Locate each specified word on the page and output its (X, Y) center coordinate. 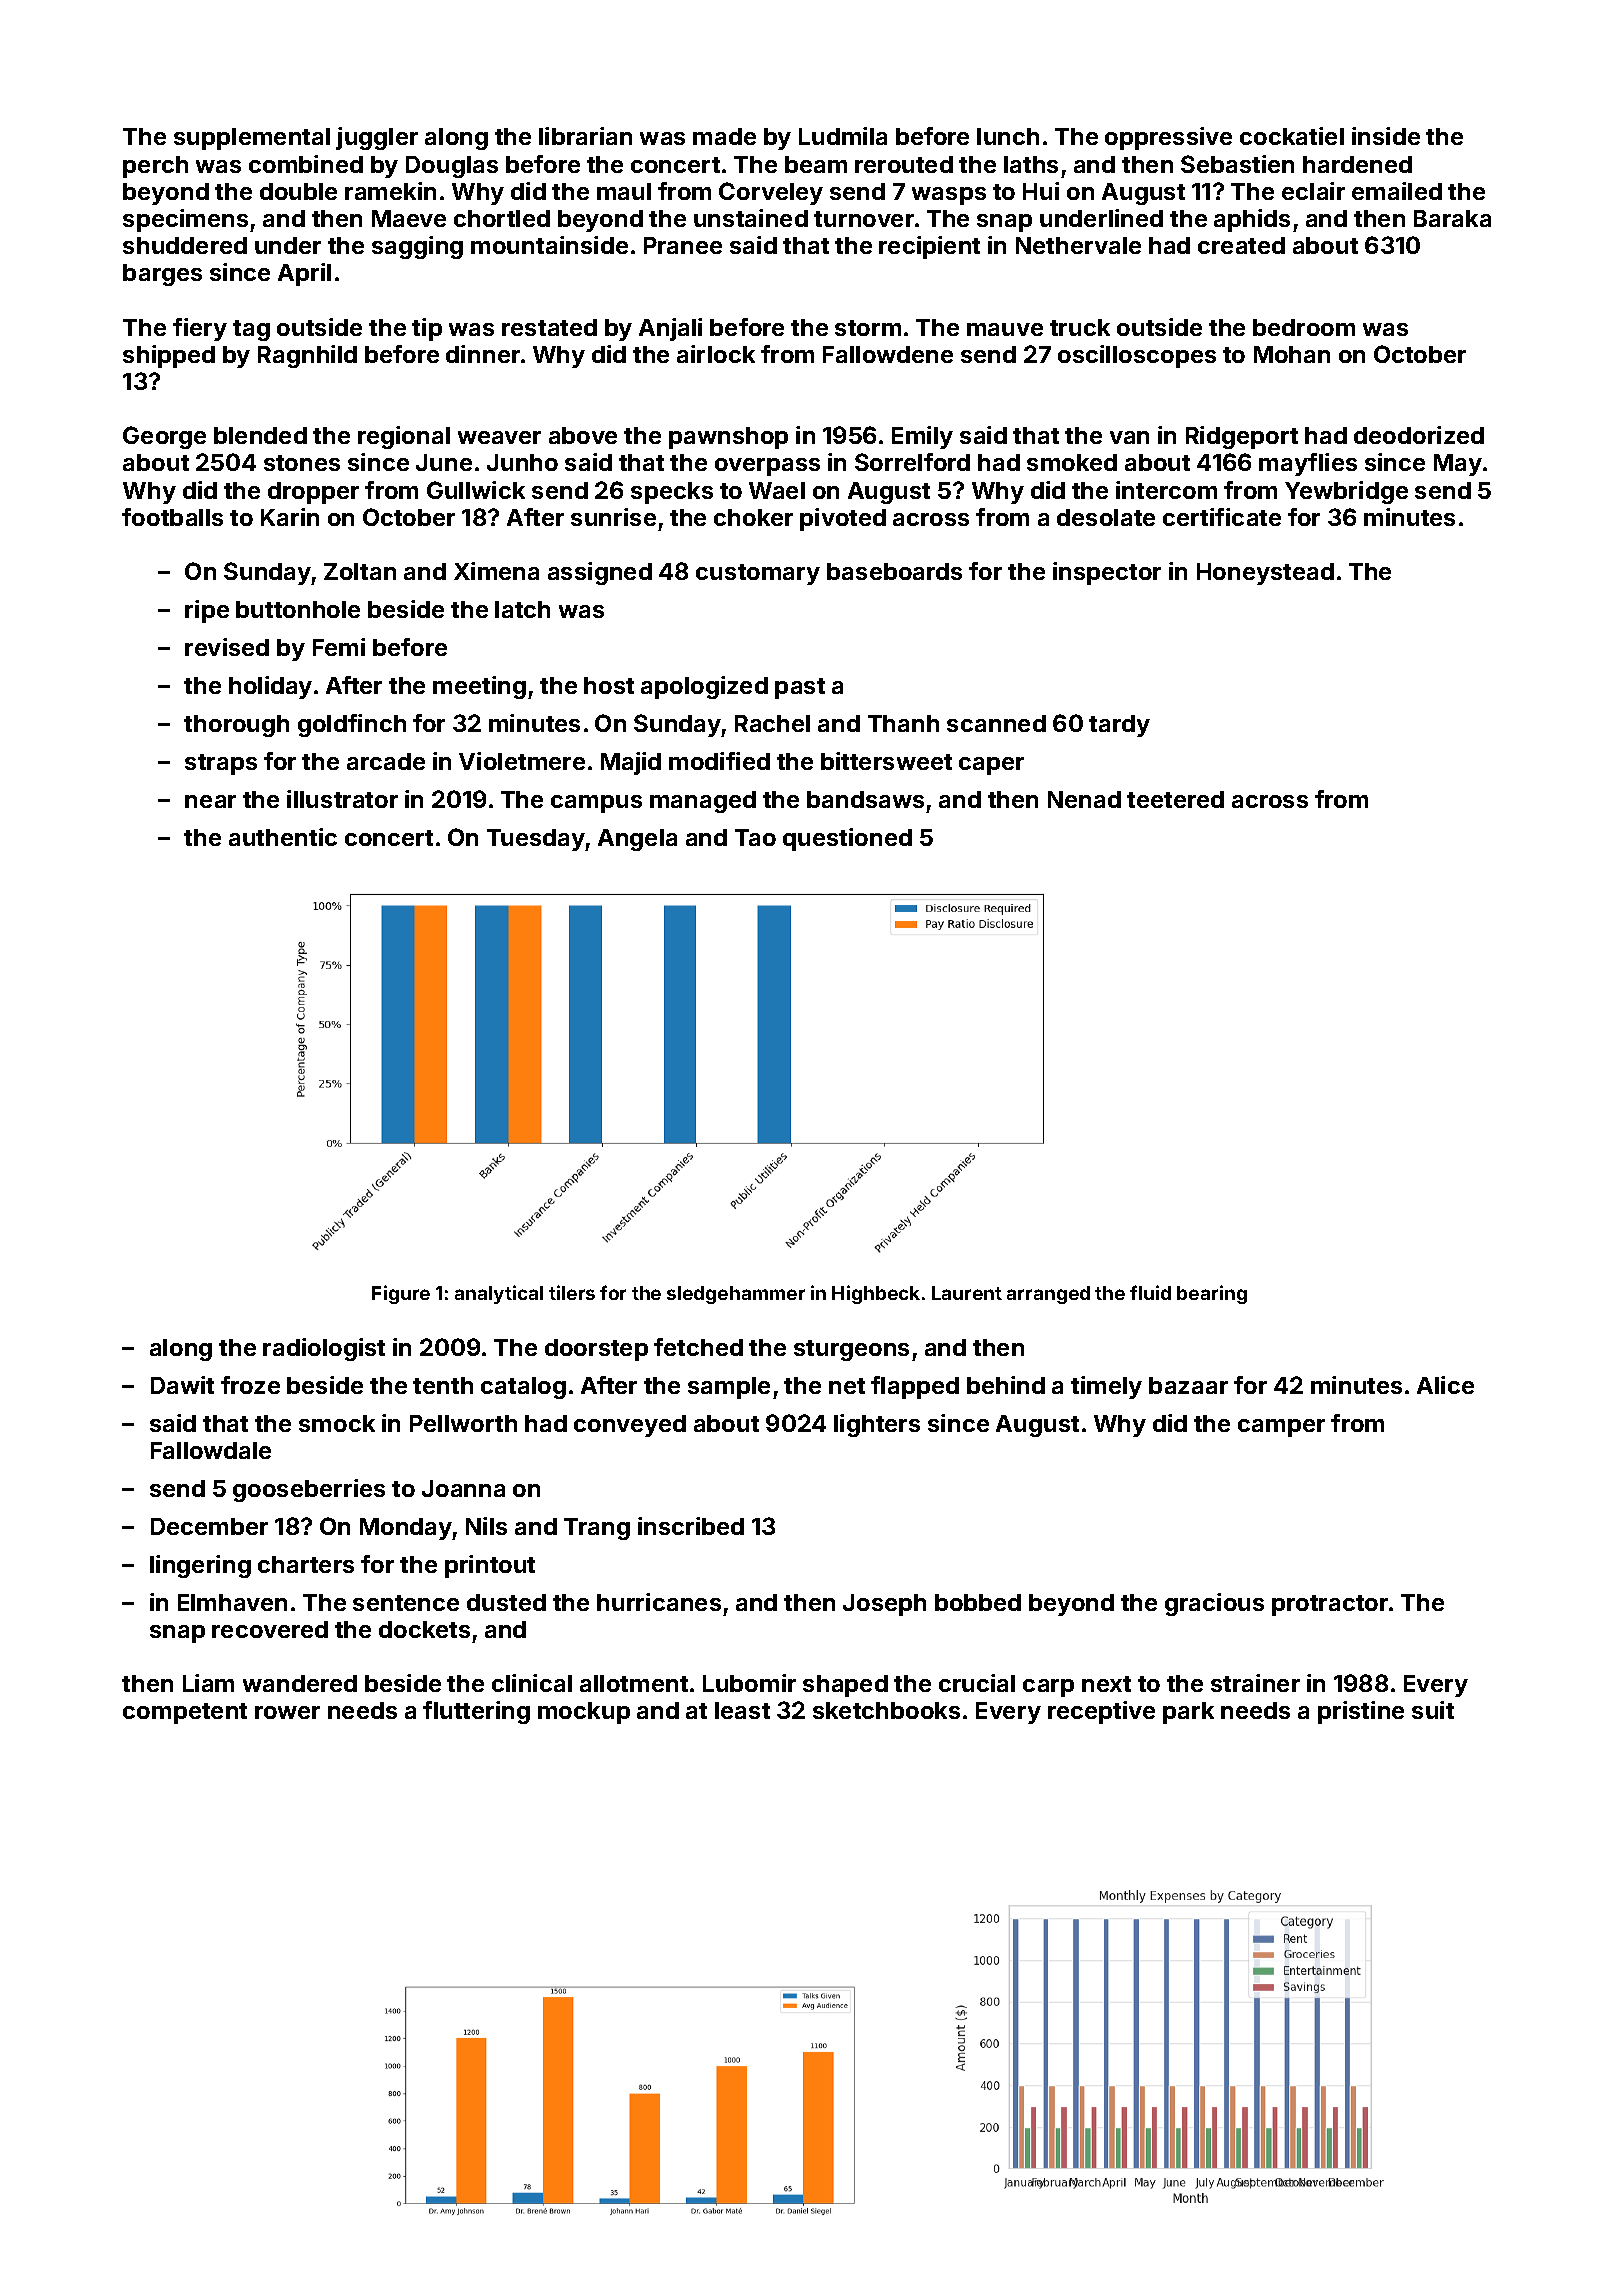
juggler (377, 138)
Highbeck (876, 1294)
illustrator (342, 799)
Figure (401, 1294)
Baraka (1452, 218)
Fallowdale (211, 1450)
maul (624, 191)
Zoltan (360, 571)
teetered (1175, 799)
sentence (406, 1603)
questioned (847, 839)
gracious (1214, 1604)
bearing (1212, 1294)
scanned (996, 723)
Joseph (884, 1605)
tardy (1119, 726)
